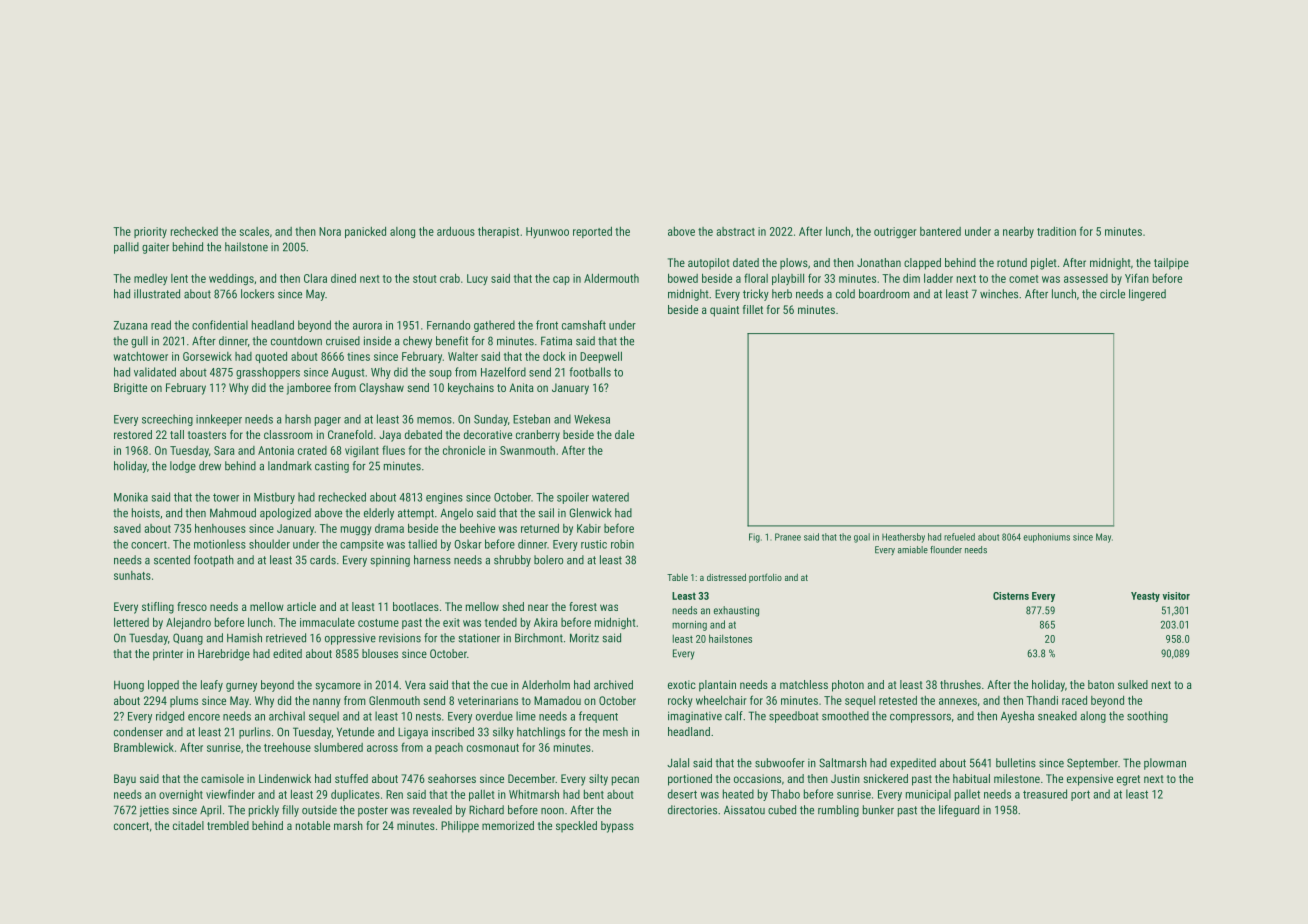  I want to click on euphoniums, so click(1046, 538).
